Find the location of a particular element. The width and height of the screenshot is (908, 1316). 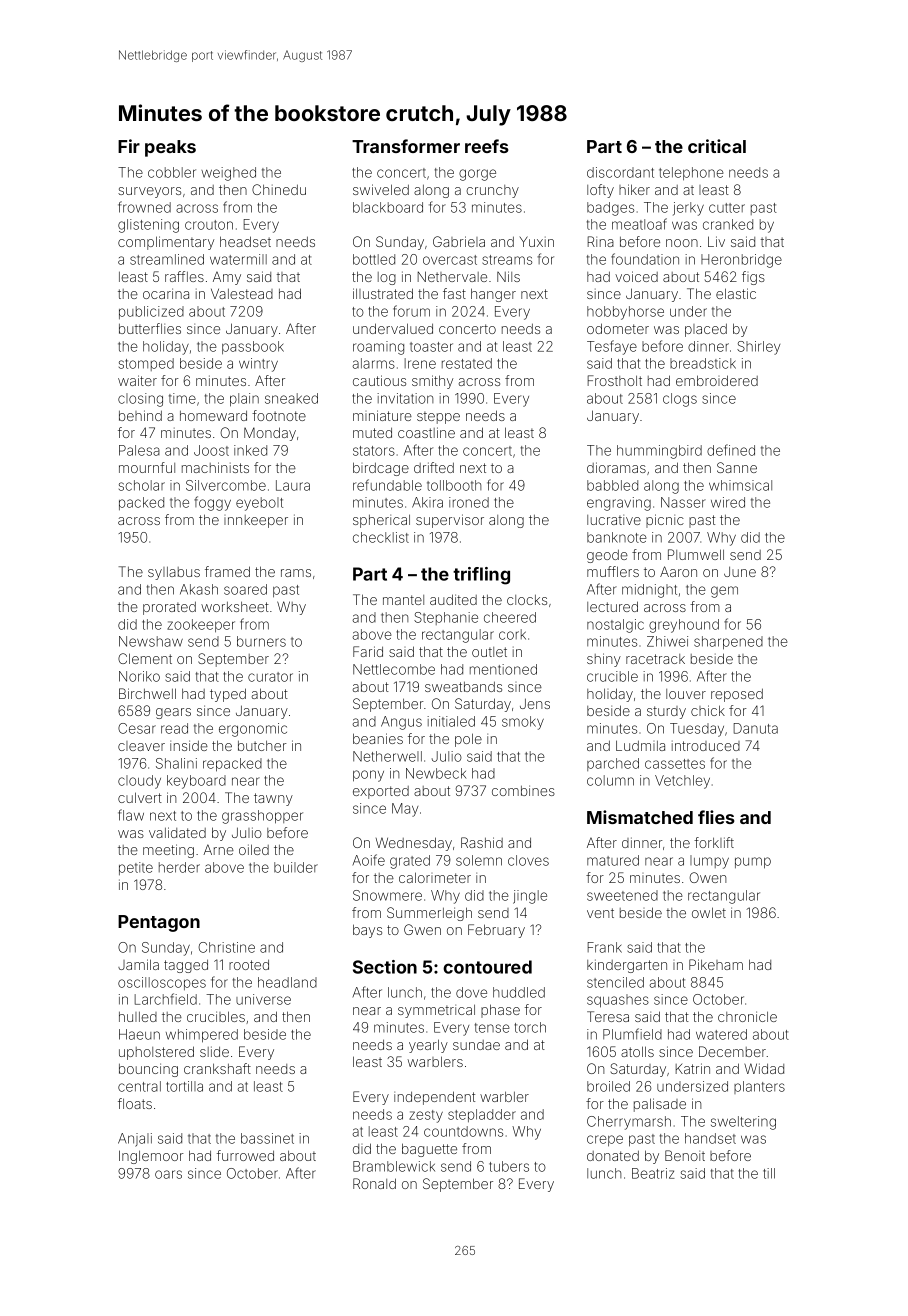

Chinedu is located at coordinates (279, 189).
